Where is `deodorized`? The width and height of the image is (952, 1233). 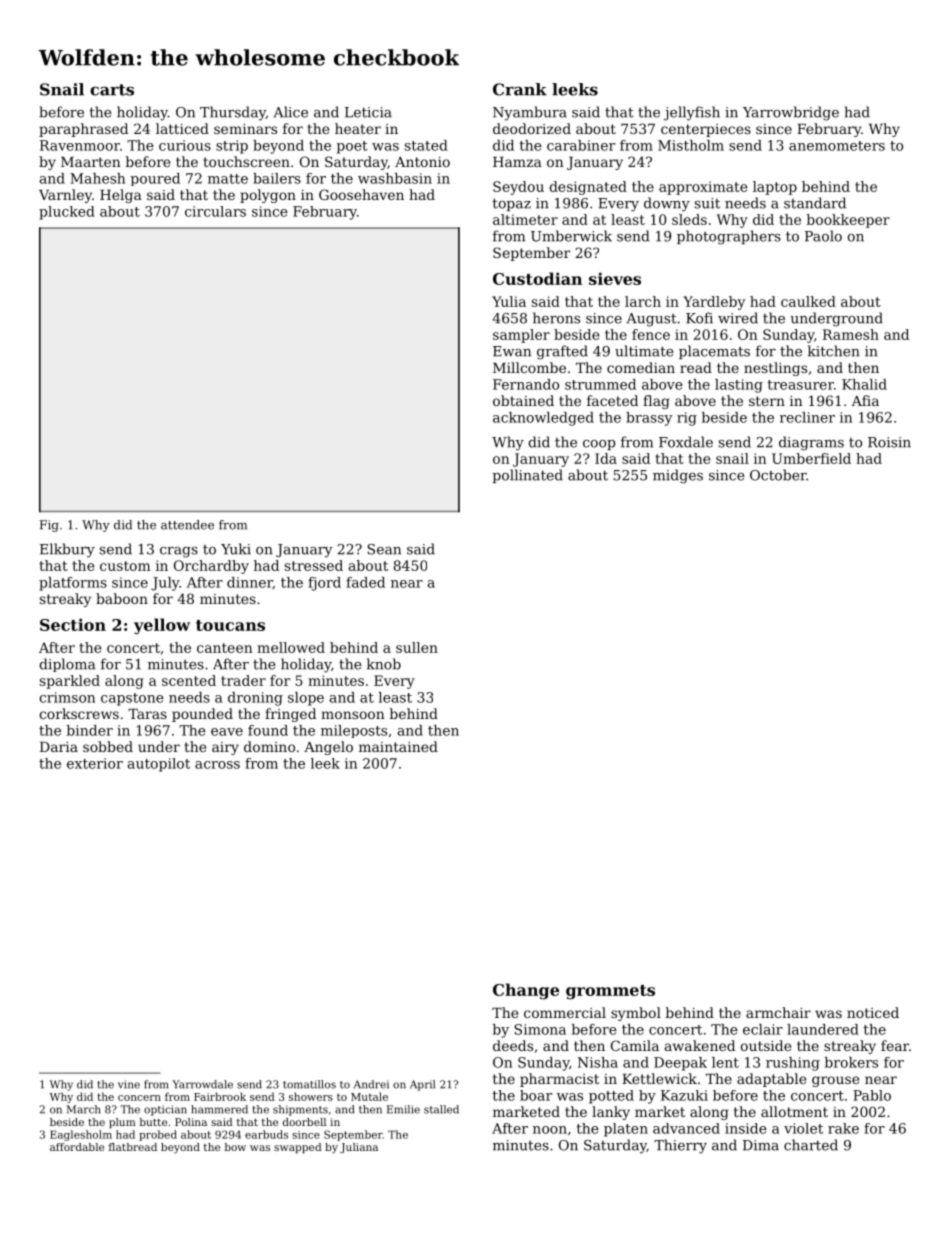 deodorized is located at coordinates (532, 128).
